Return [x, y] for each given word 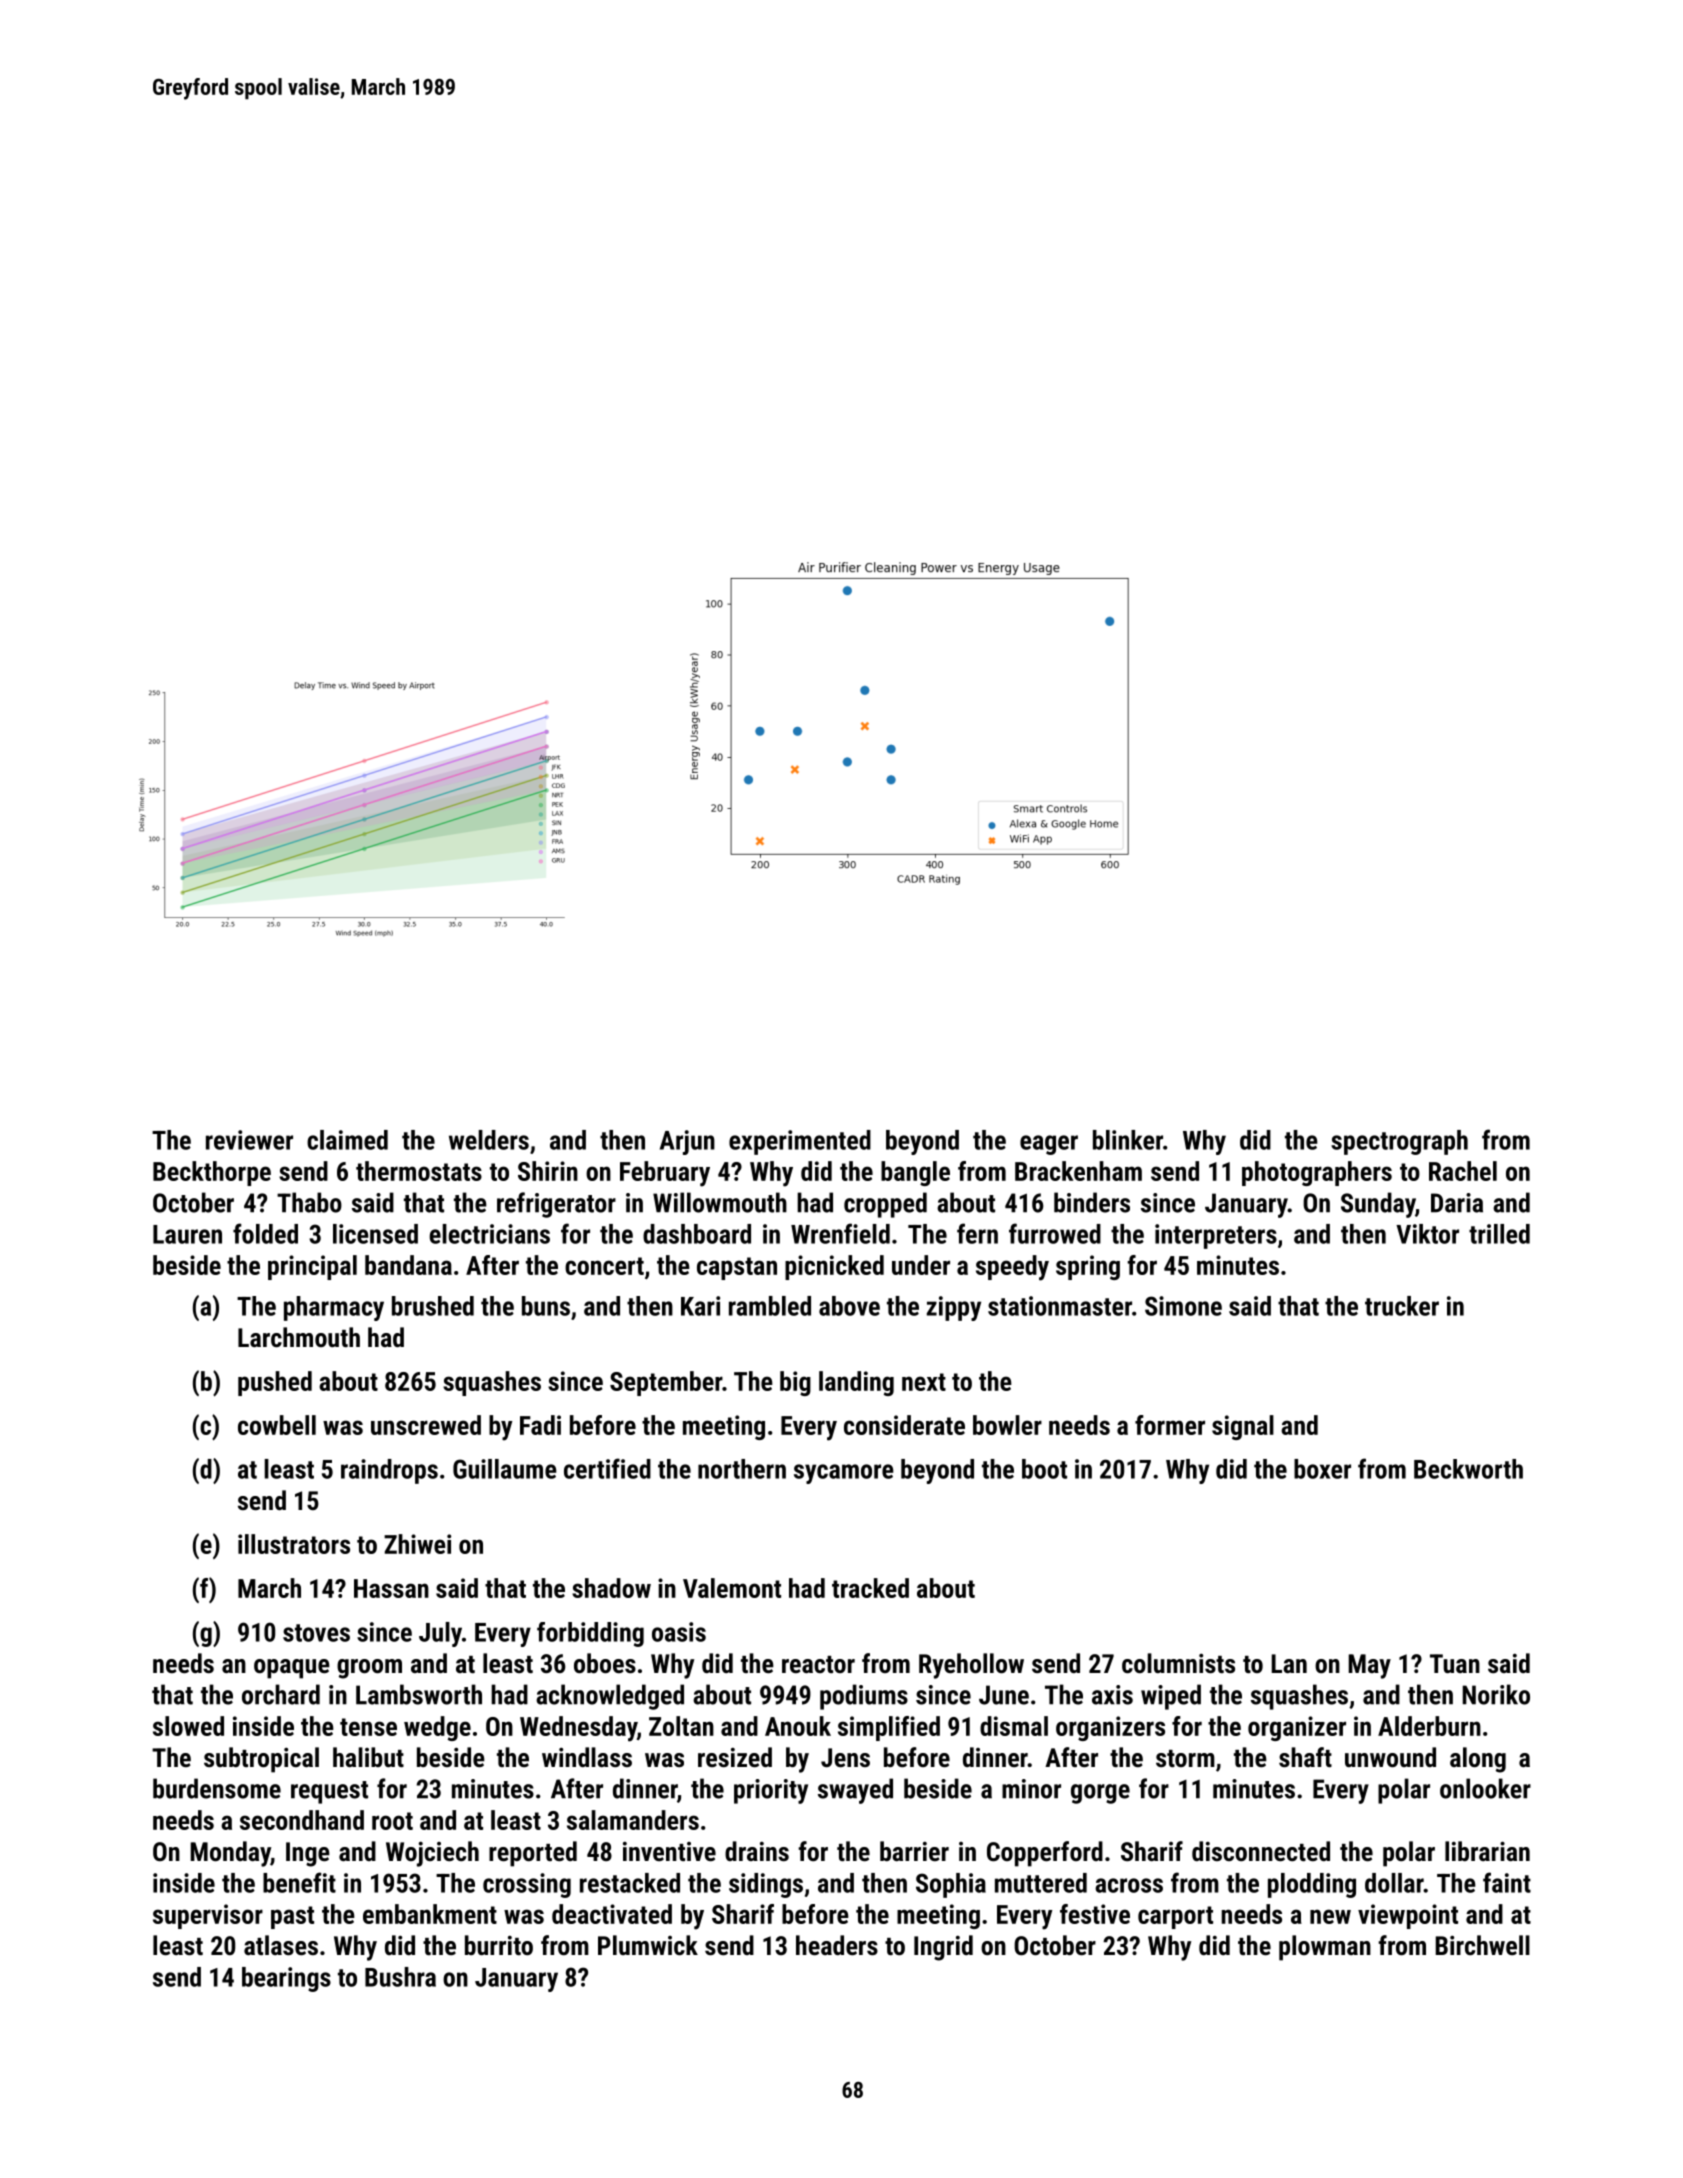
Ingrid [943, 1948]
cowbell [277, 1425]
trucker [1402, 1306]
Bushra [400, 1977]
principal [312, 1267]
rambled [770, 1306]
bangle [915, 1173]
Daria [1457, 1203]
